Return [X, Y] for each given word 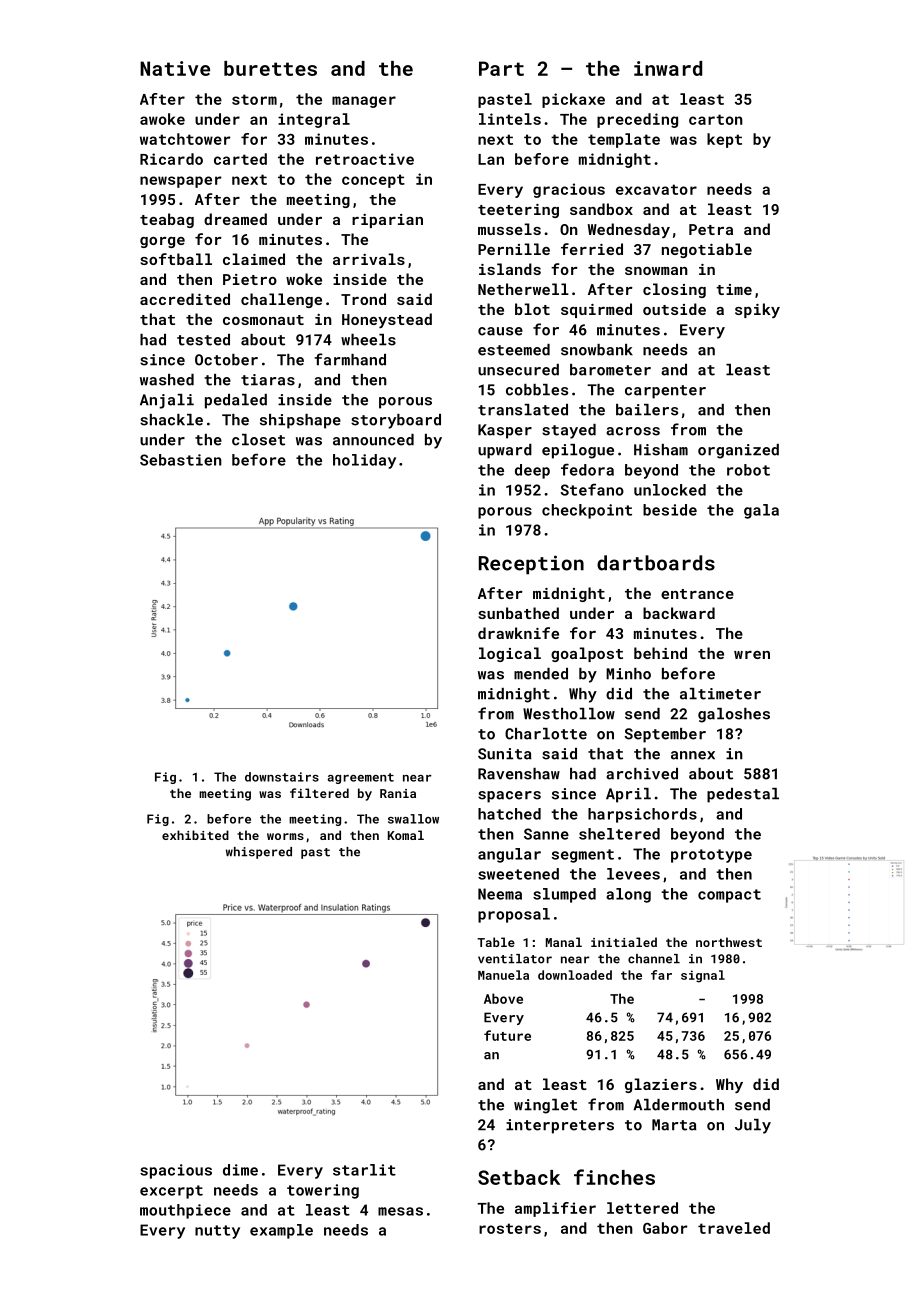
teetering [518, 211]
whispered [259, 853]
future [507, 1035]
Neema [500, 894]
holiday [364, 461]
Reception [531, 565]
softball [176, 259]
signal [703, 976]
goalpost [587, 654]
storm [254, 99]
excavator [656, 189]
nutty [217, 1232]
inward [668, 68]
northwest [729, 942]
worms [285, 836]
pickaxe [573, 100]
